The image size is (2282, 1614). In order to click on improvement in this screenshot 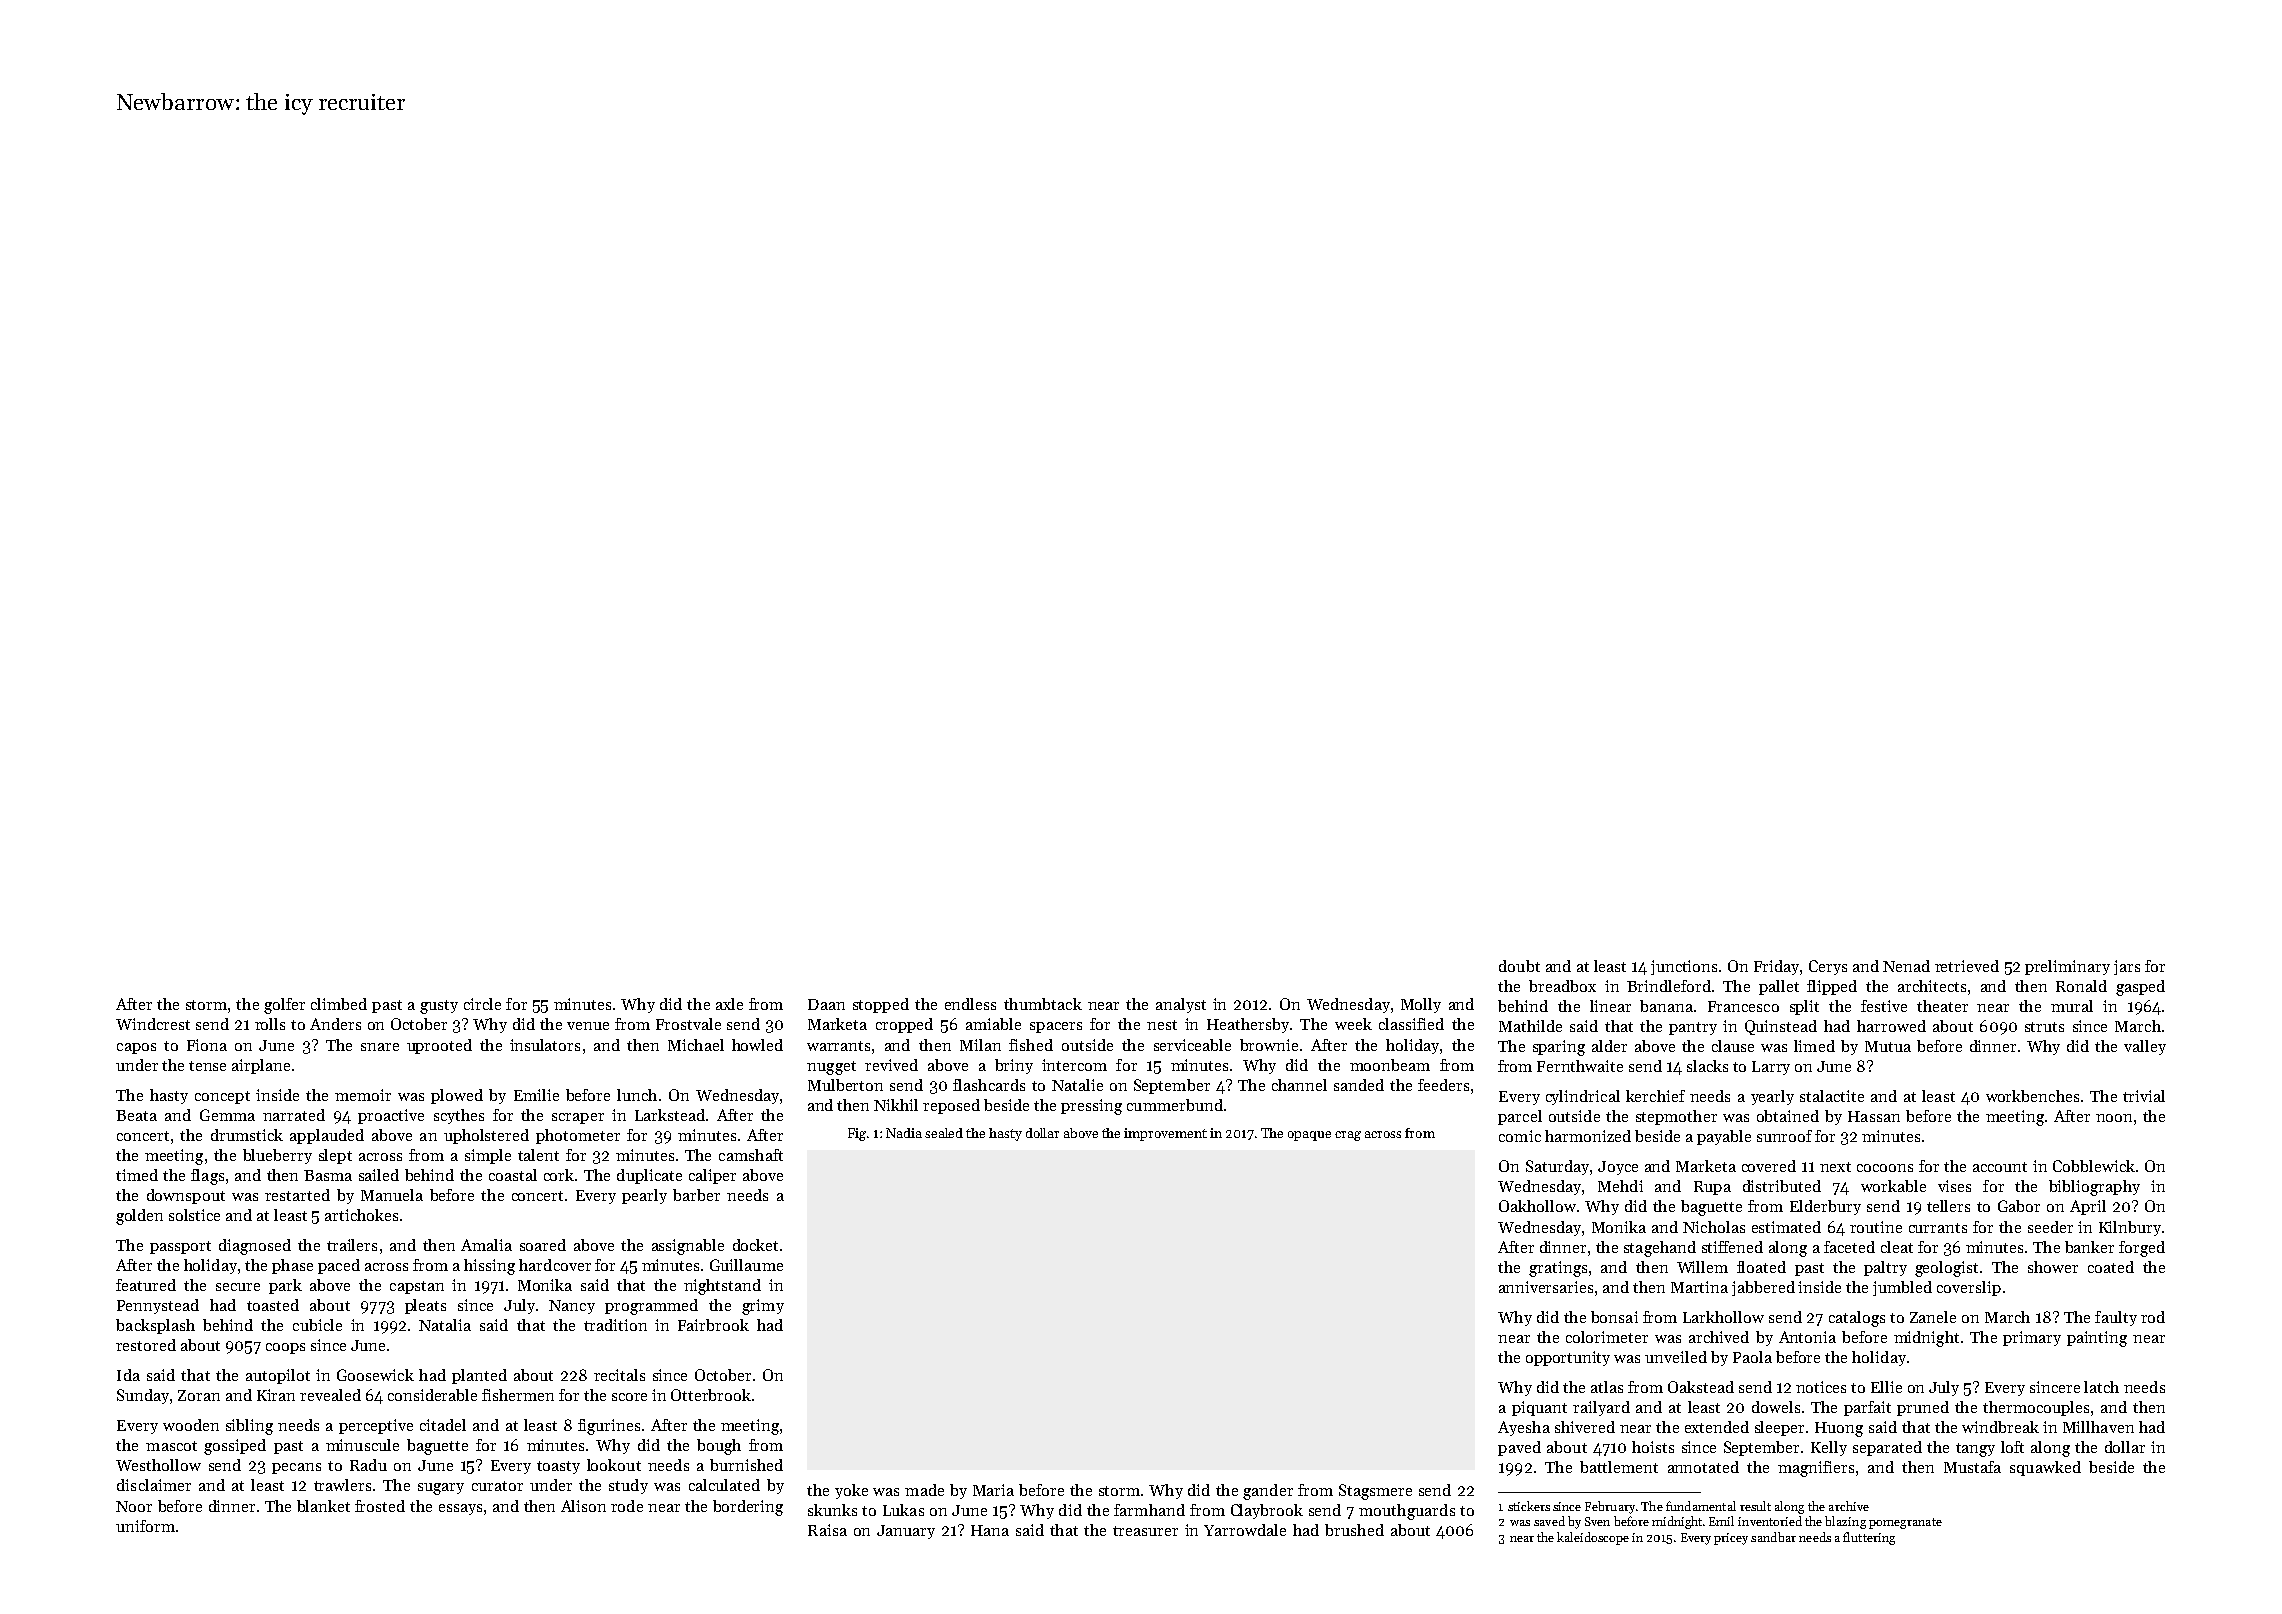, I will do `click(1165, 1134)`.
